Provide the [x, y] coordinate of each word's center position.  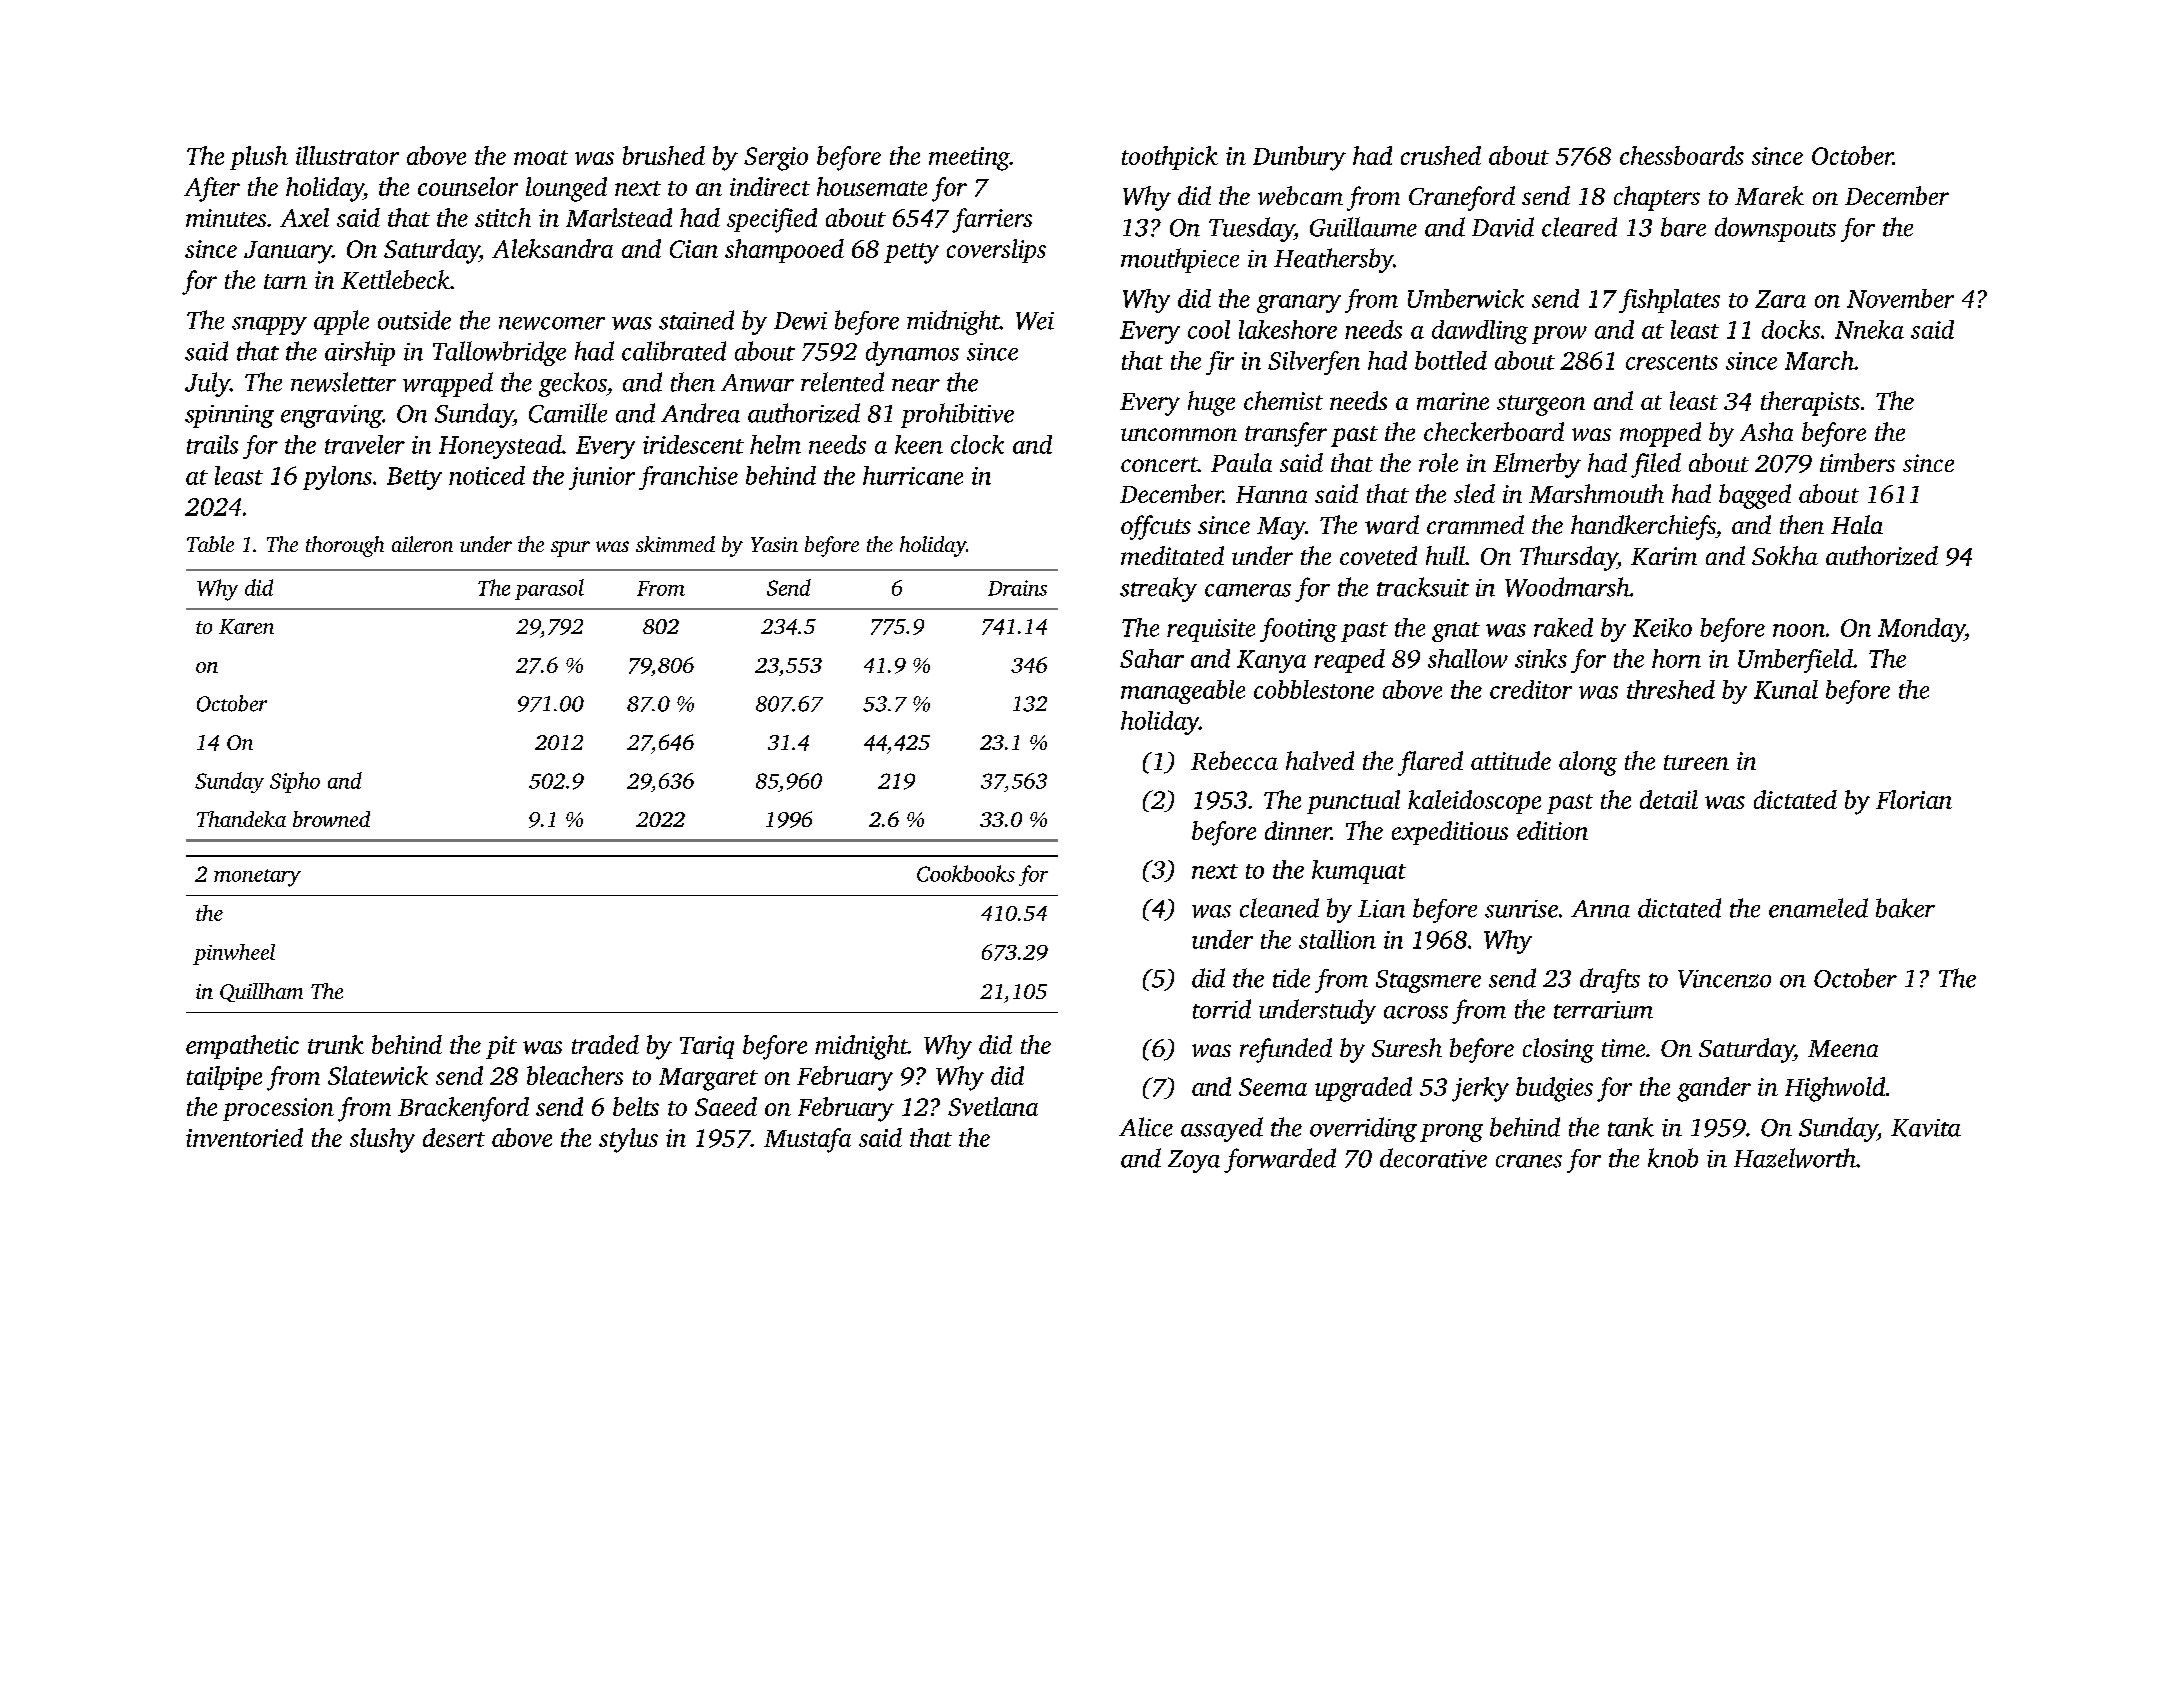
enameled [1818, 908]
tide [1291, 978]
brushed [664, 155]
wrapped [448, 384]
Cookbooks [966, 873]
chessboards [1682, 155]
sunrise [1521, 909]
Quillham [261, 992]
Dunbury [1299, 158]
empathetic [242, 1047]
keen [919, 444]
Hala [1857, 524]
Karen [246, 626]
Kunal [1786, 689]
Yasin [774, 544]
